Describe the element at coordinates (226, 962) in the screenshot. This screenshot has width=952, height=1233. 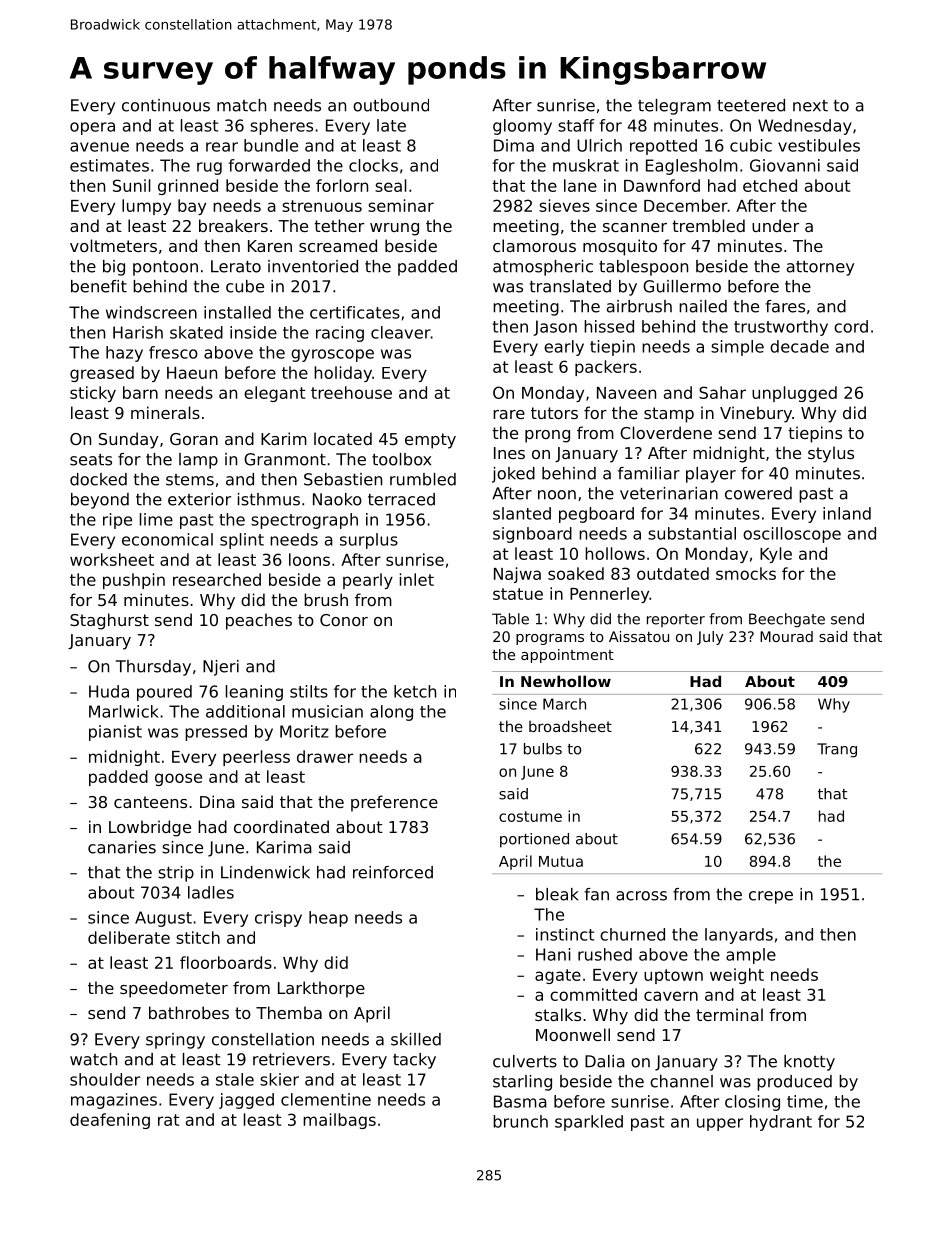
I see `floorboards` at that location.
